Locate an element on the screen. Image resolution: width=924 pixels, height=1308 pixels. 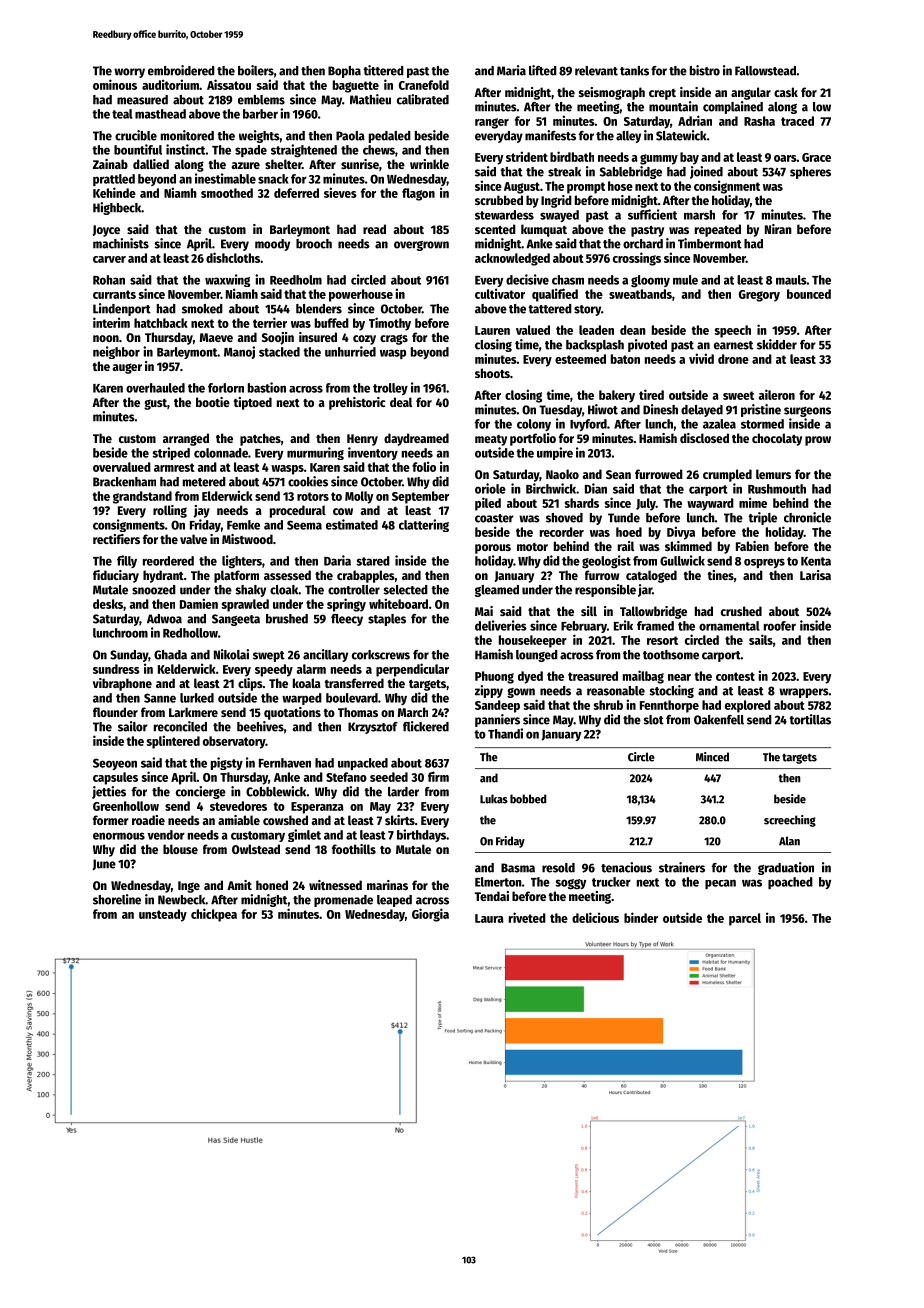
orchard is located at coordinates (643, 244).
